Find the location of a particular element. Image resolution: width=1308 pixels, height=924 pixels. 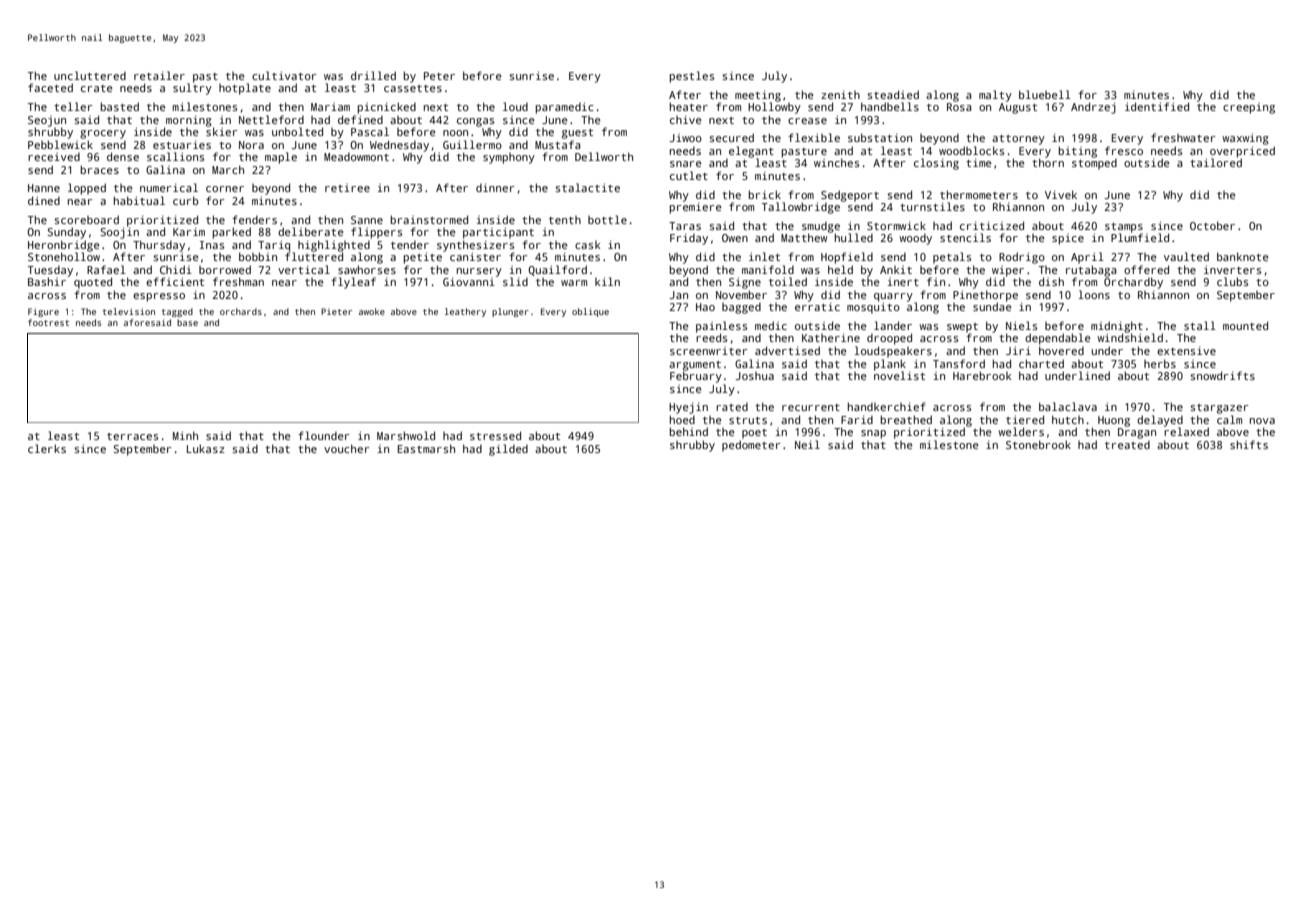

pestles is located at coordinates (692, 77).
